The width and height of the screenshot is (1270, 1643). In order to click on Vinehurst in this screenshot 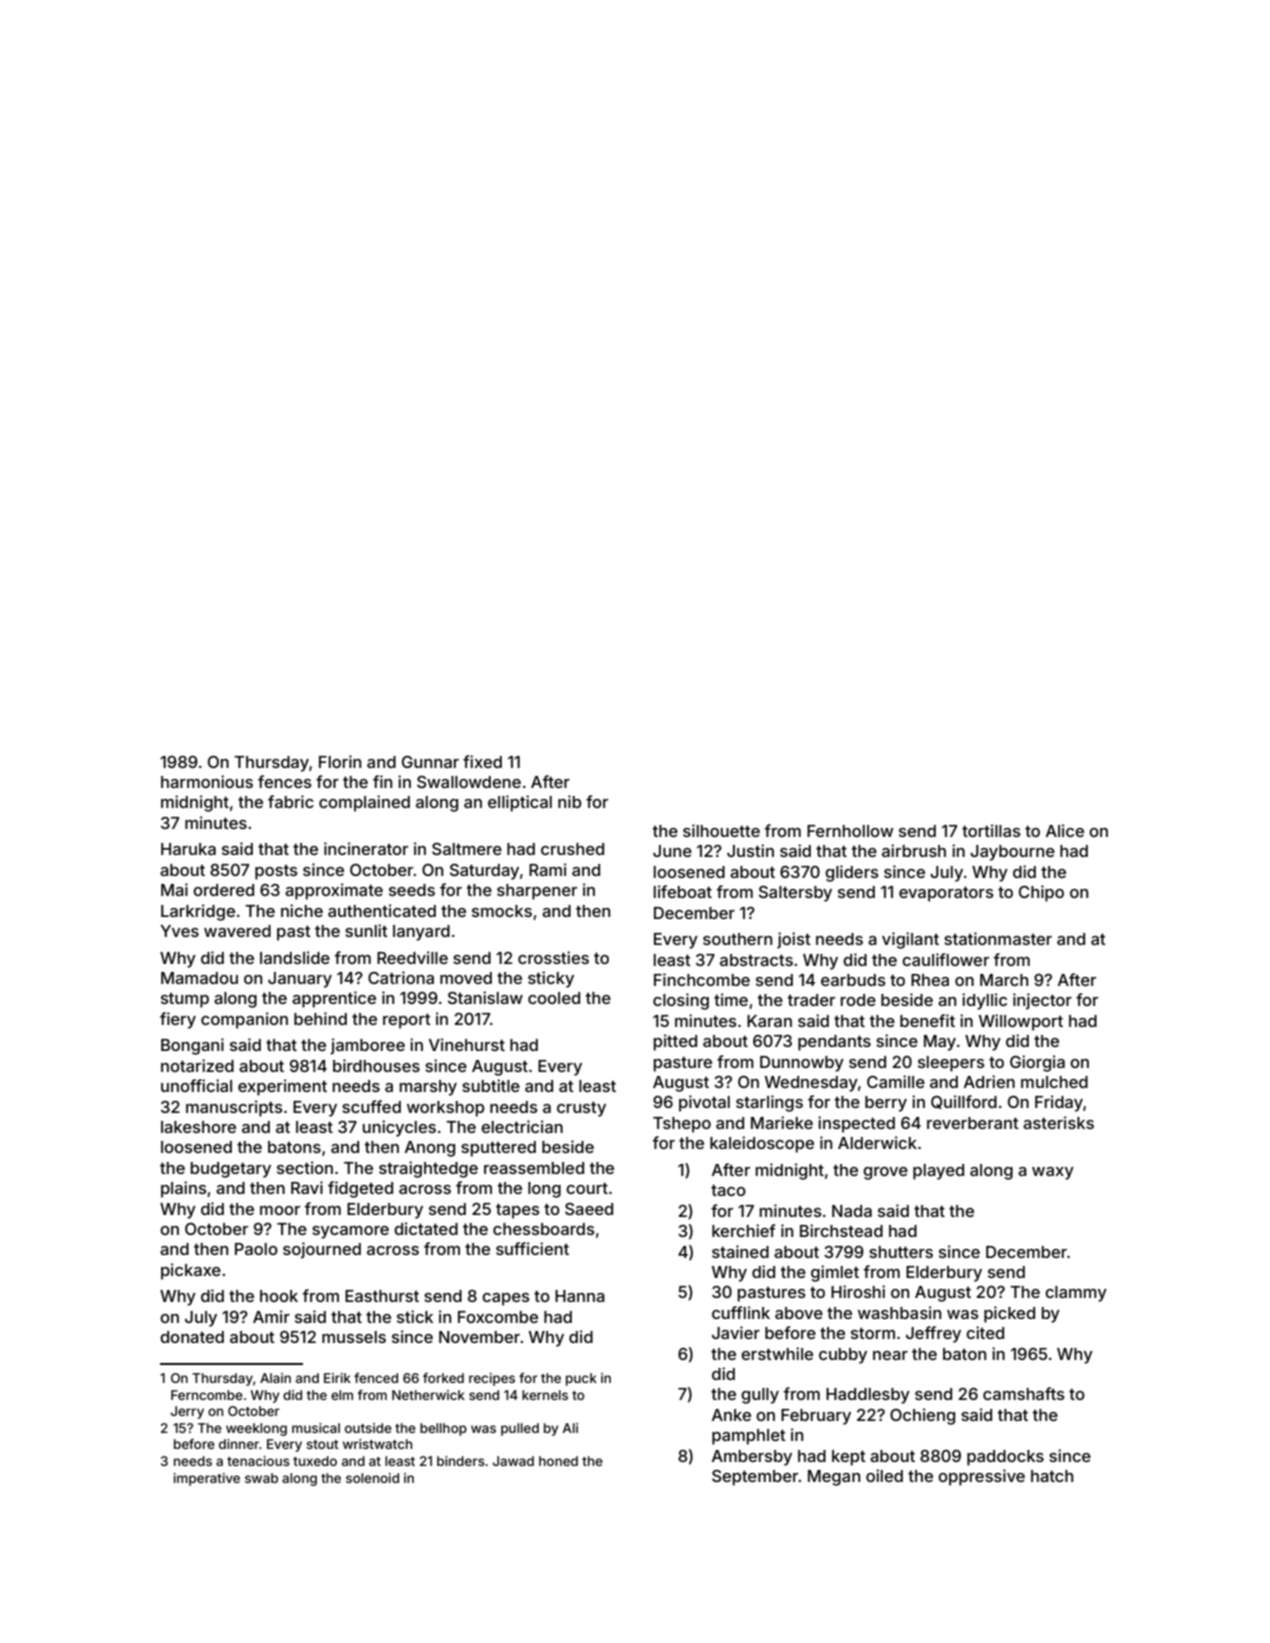, I will do `click(467, 1044)`.
